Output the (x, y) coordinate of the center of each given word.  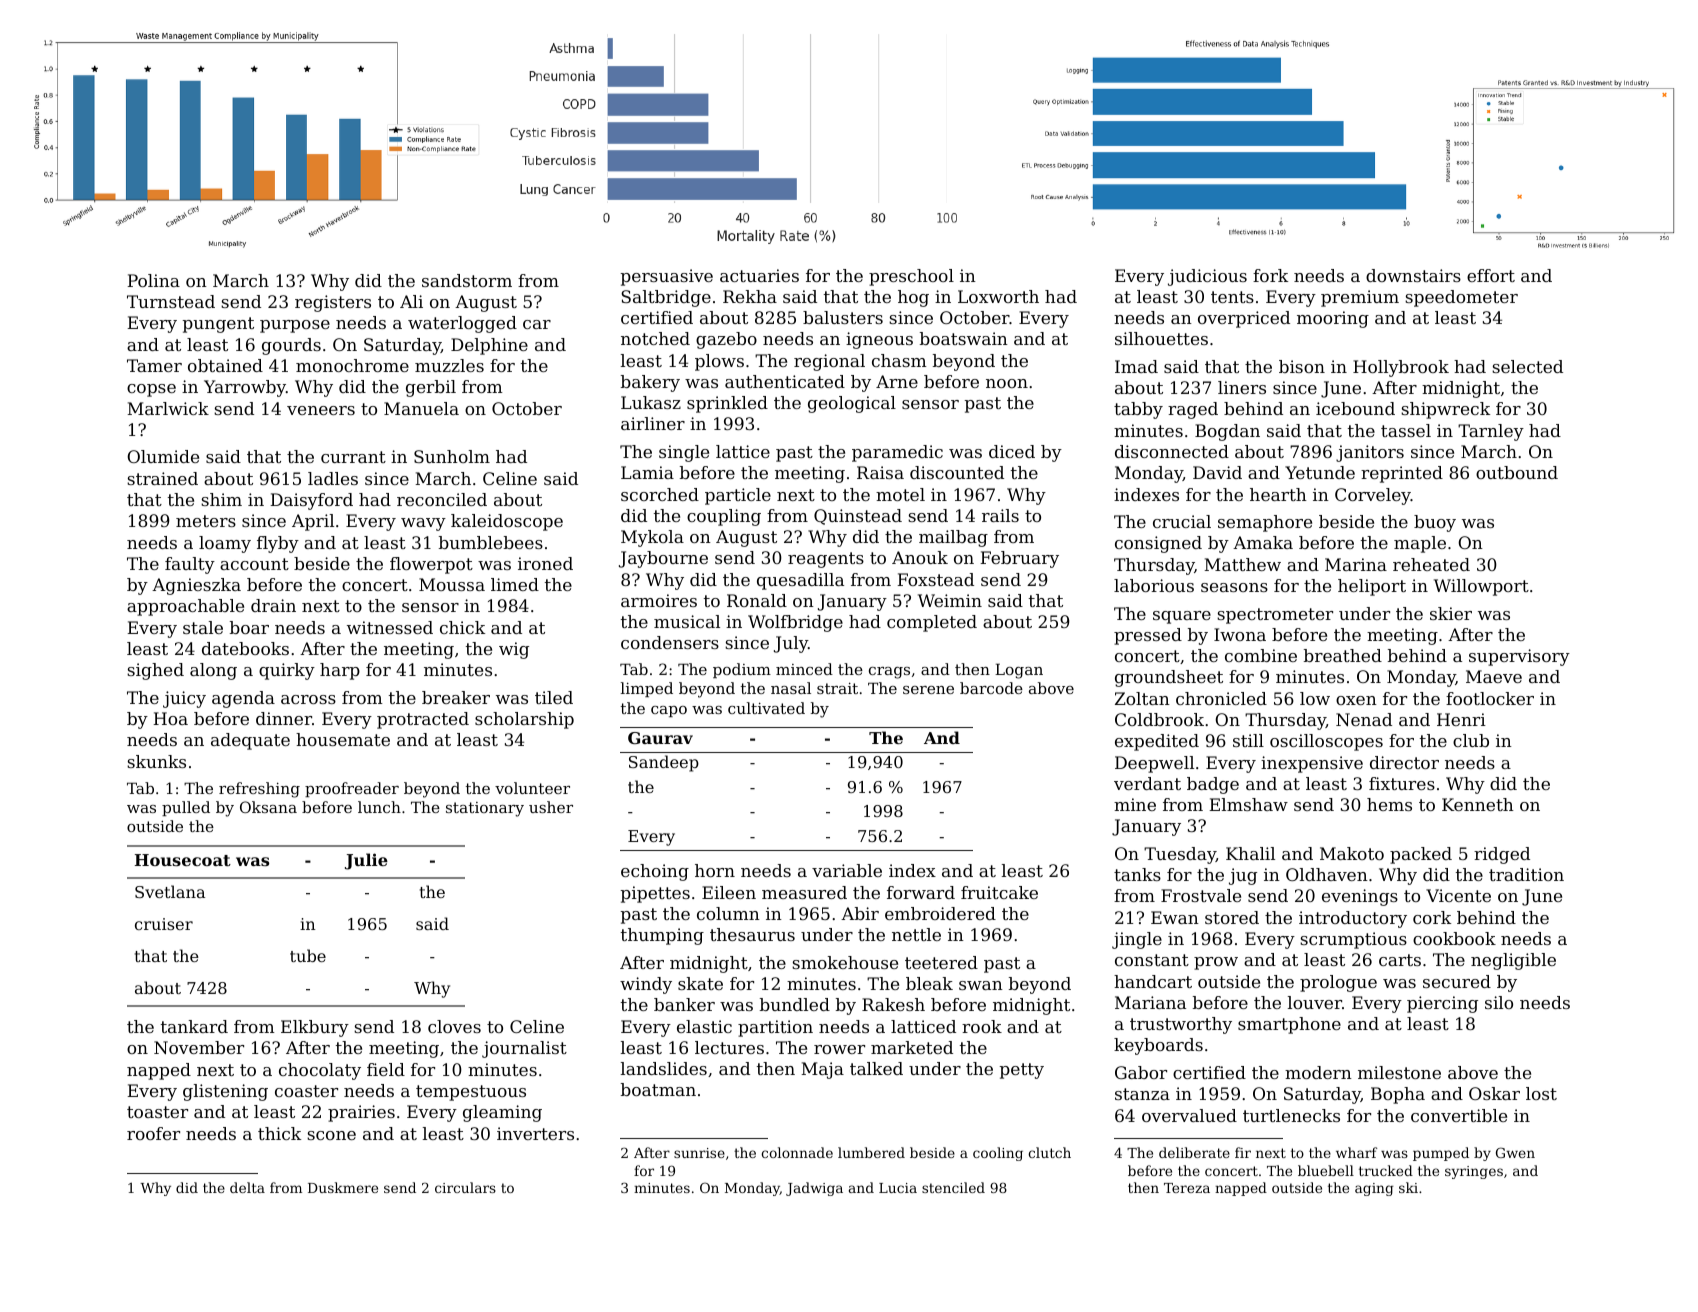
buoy (1435, 523)
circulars (465, 1187)
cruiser (164, 924)
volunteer (532, 788)
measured (804, 892)
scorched (660, 494)
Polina (153, 280)
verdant (1147, 783)
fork (1270, 275)
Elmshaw (1248, 804)
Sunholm (452, 456)
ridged (1502, 855)
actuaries (759, 275)
